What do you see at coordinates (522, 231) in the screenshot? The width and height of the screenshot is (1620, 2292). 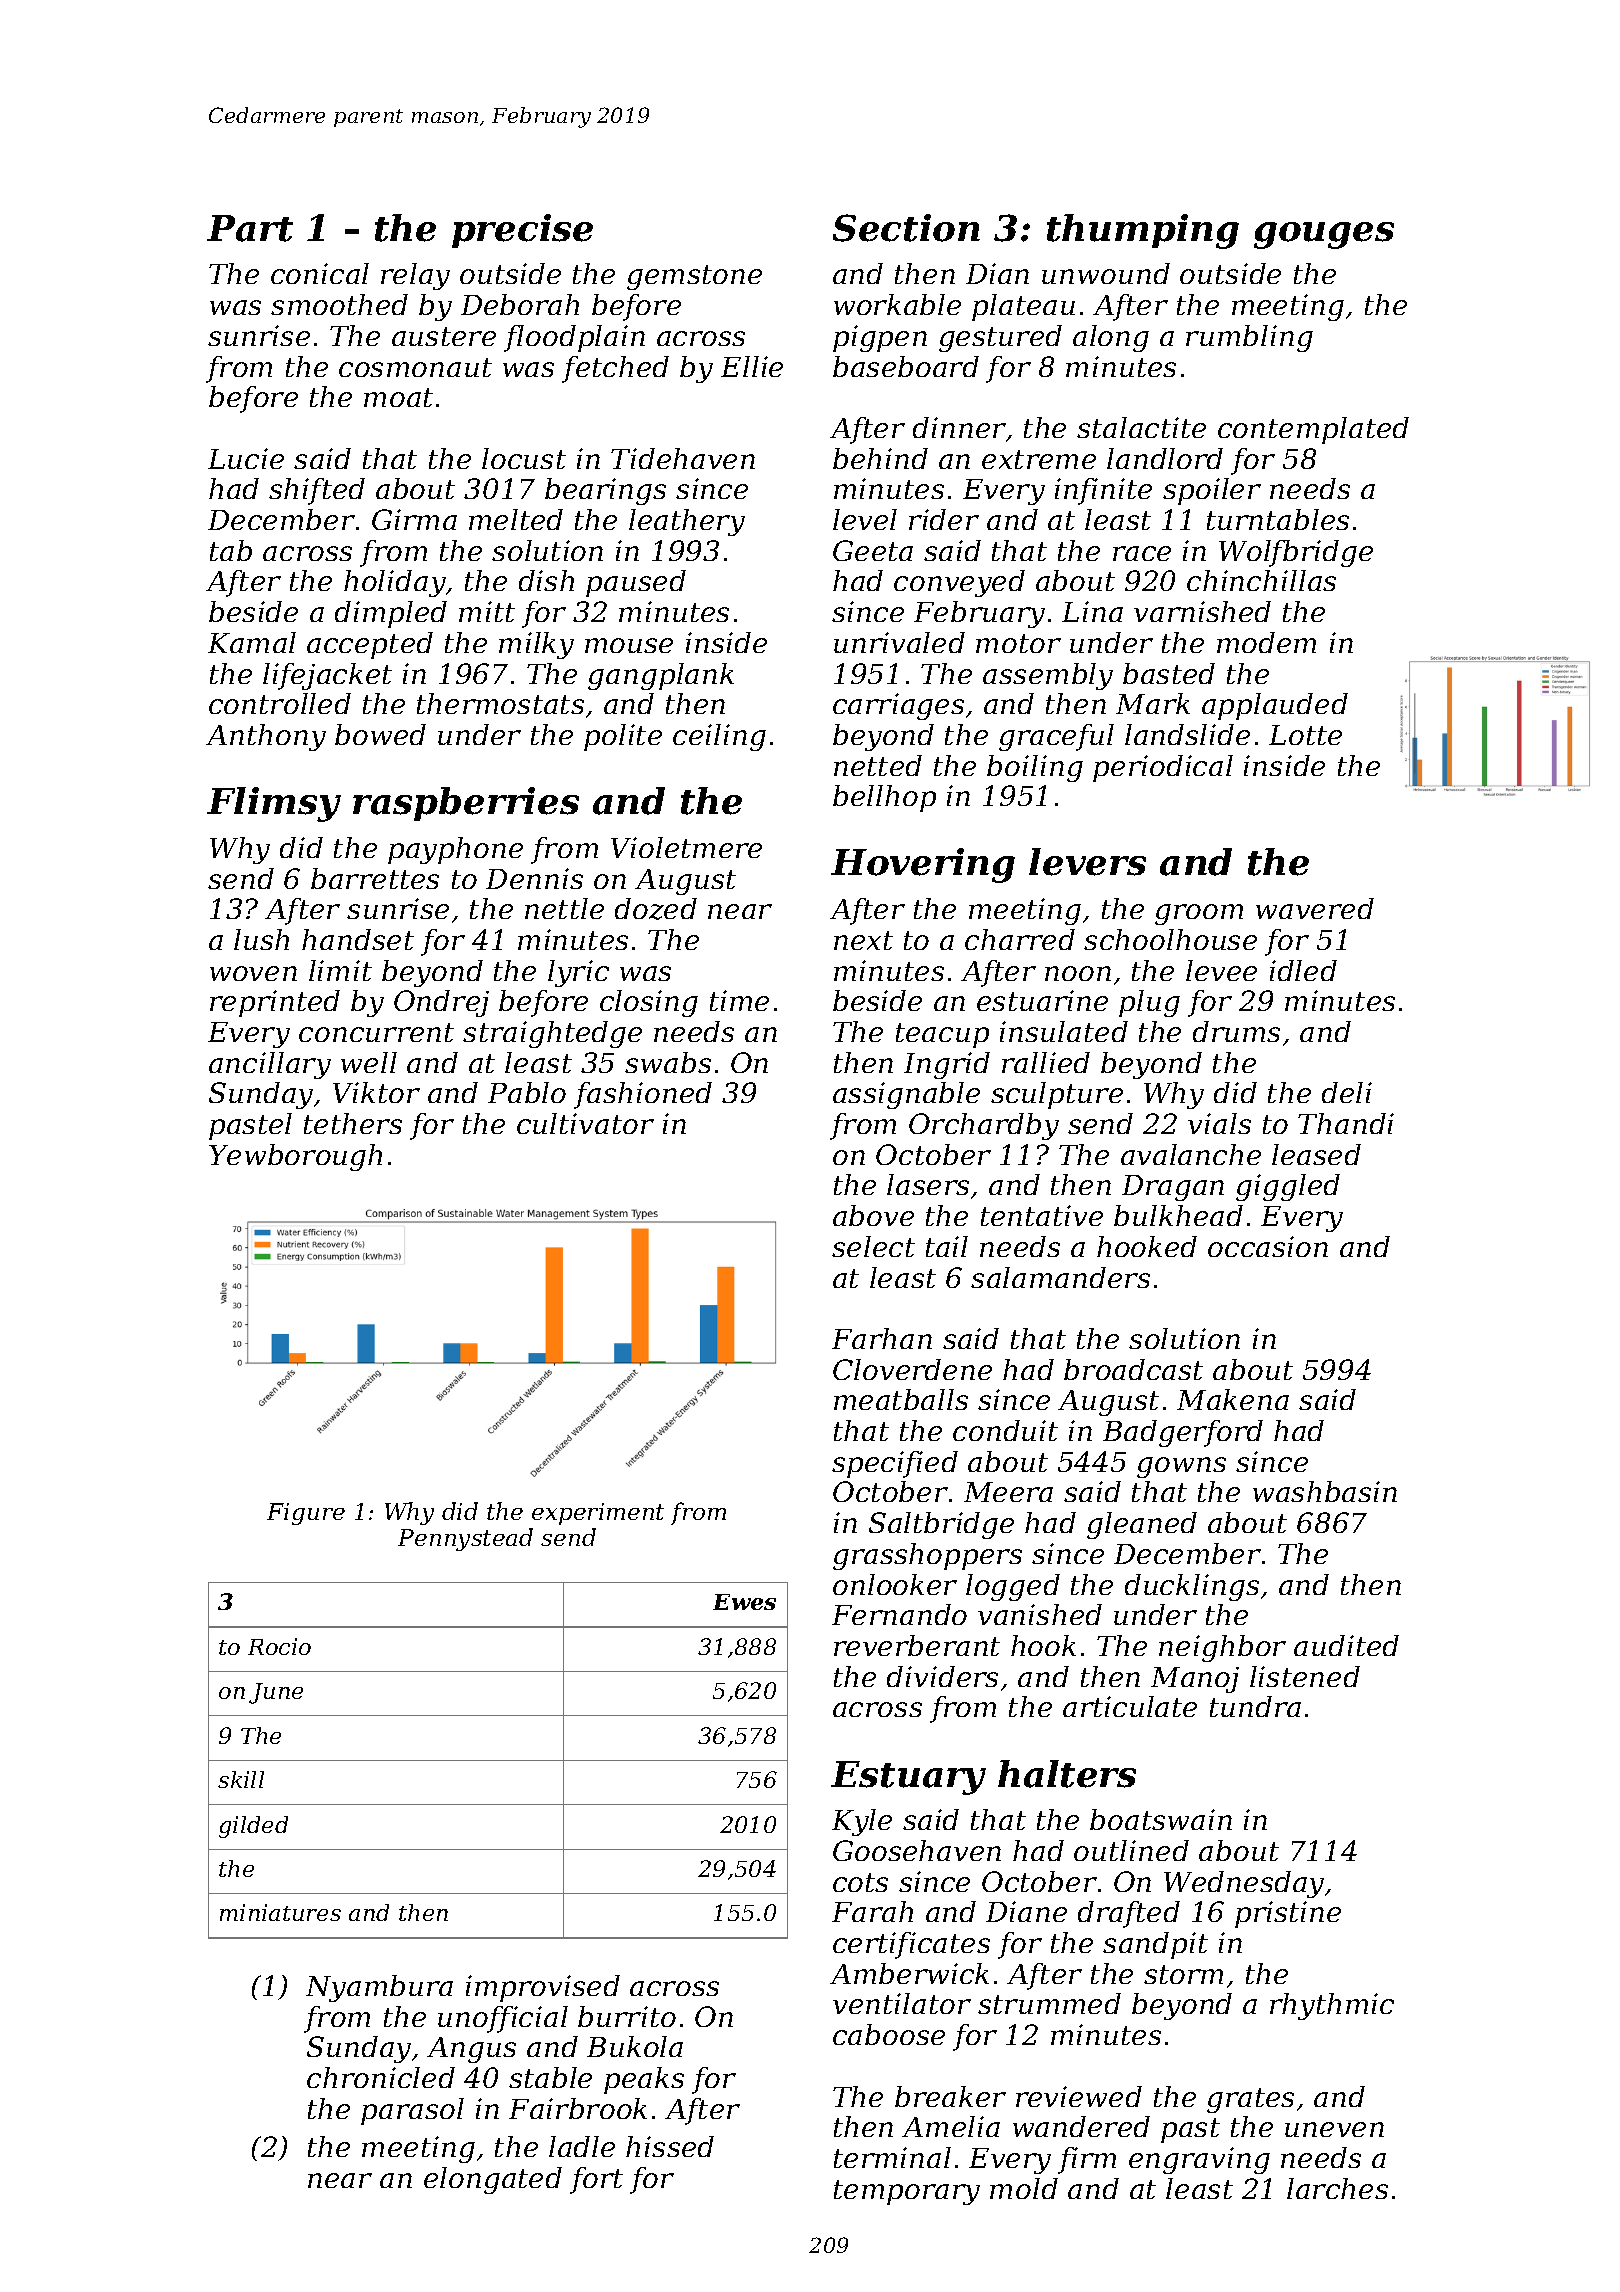 I see `precise` at bounding box center [522, 231].
